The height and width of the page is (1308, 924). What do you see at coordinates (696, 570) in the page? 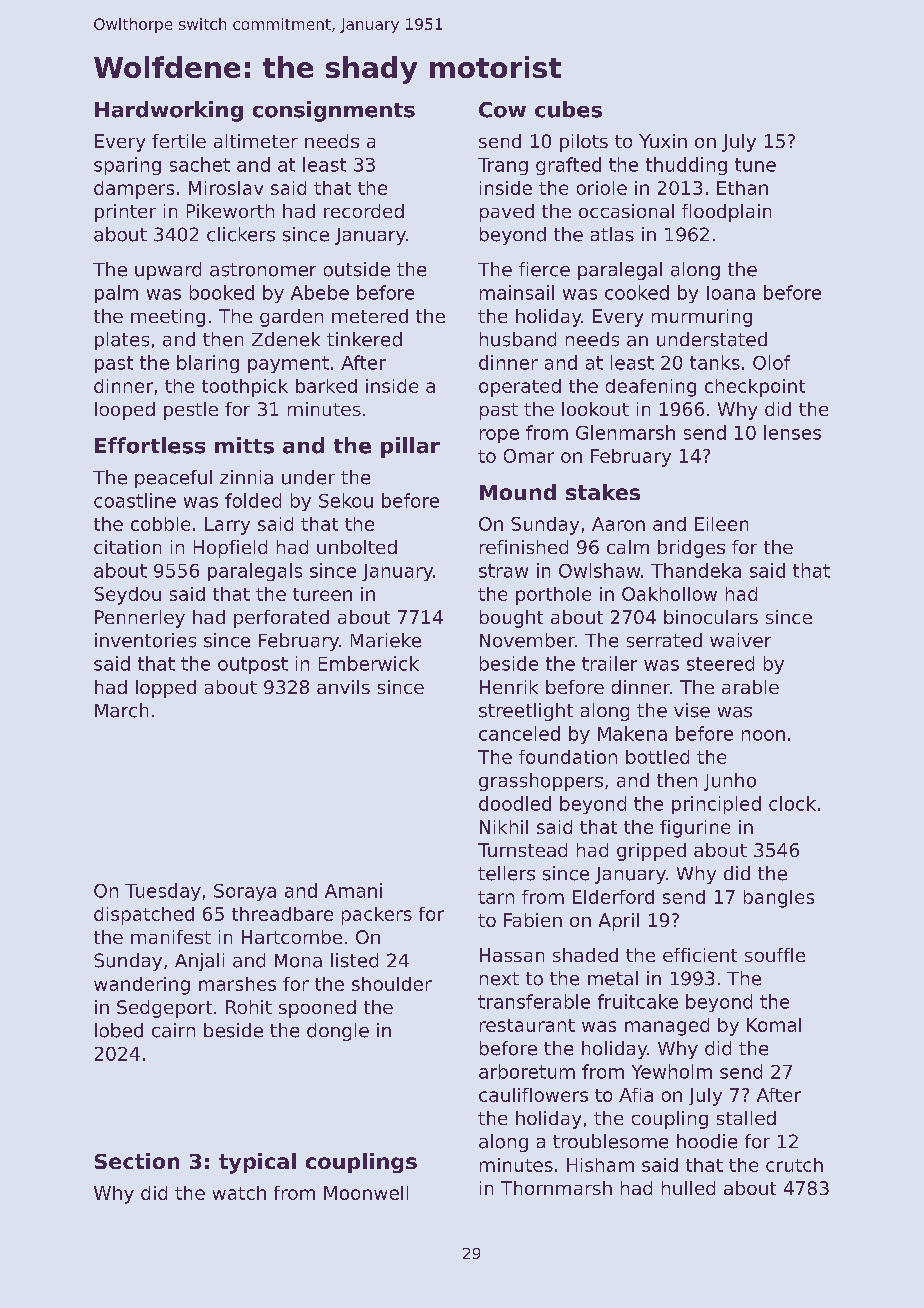
I see `Thandeka` at bounding box center [696, 570].
